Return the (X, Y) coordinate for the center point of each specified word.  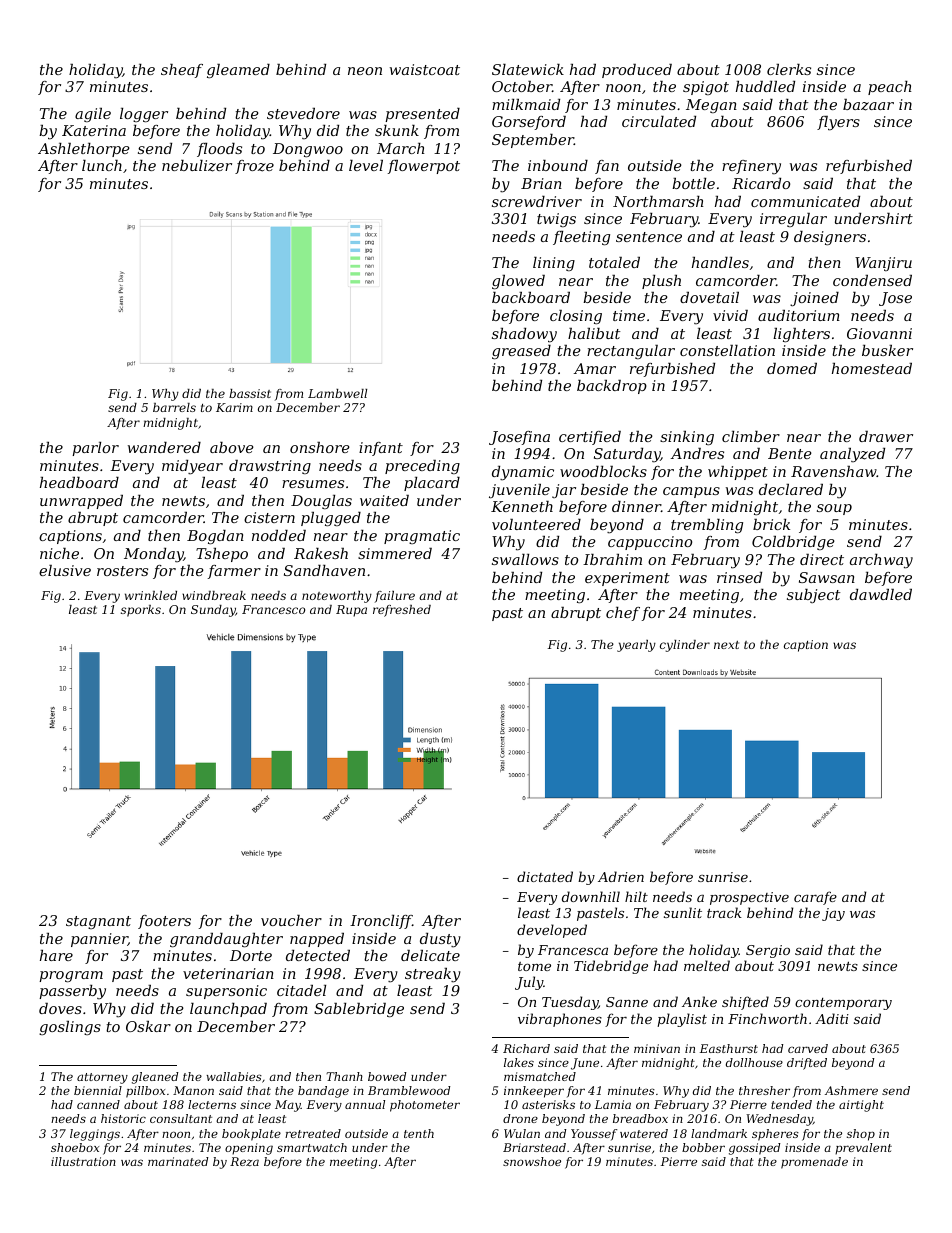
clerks (789, 69)
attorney (102, 1078)
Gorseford (529, 123)
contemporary (843, 1004)
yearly (636, 646)
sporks (141, 611)
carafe (815, 898)
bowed (387, 1076)
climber (751, 436)
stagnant (98, 922)
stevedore (303, 113)
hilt (636, 896)
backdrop (612, 387)
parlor (95, 449)
